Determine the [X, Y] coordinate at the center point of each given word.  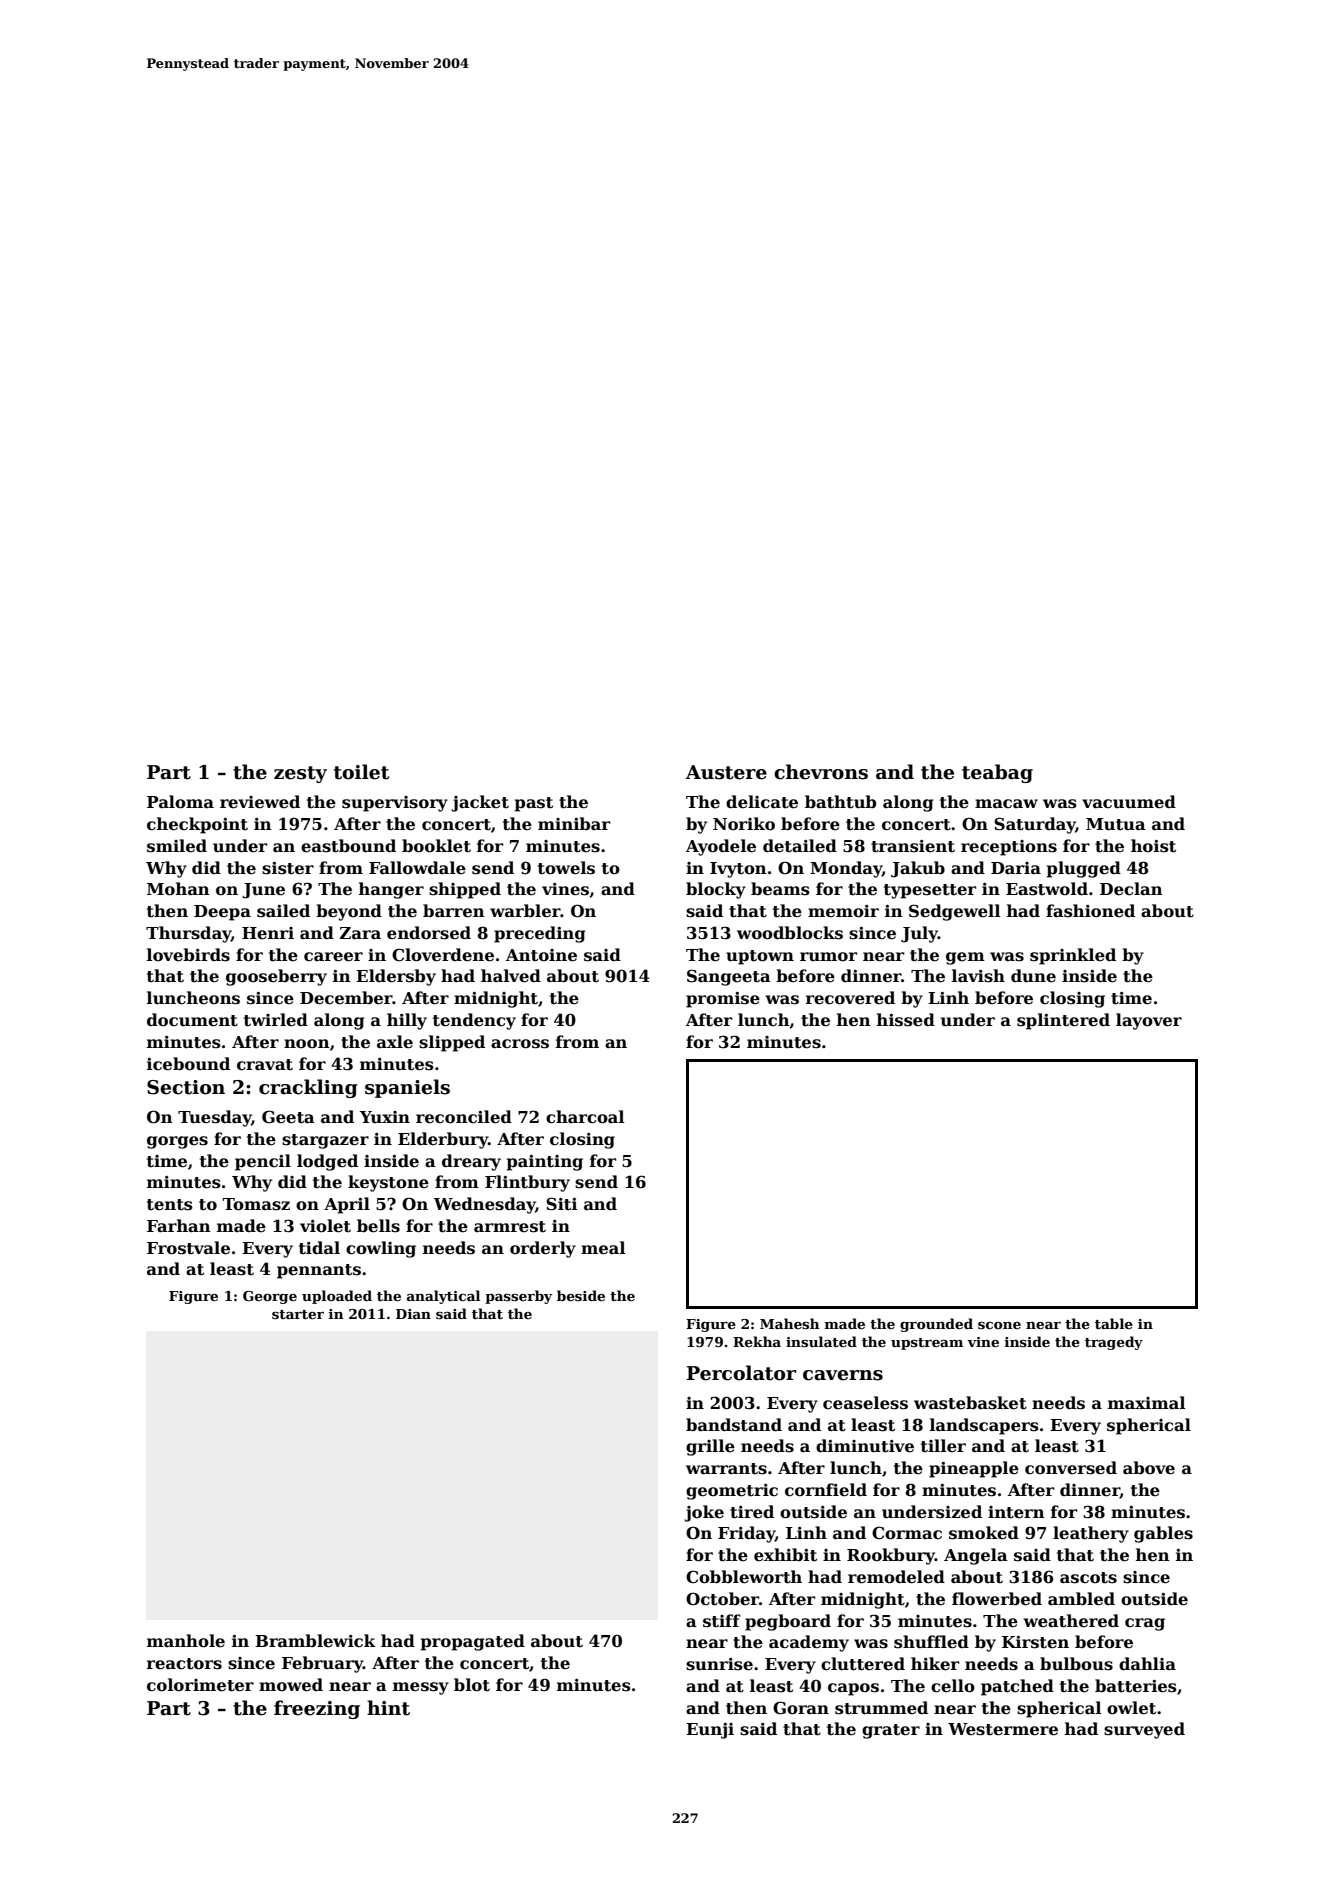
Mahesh [790, 1323]
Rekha [757, 1341]
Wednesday [485, 1205]
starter [298, 1314]
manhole [186, 1641]
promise [723, 1000]
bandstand [734, 1425]
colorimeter [200, 1685]
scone [999, 1325]
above [1149, 1468]
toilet [361, 772]
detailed [800, 846]
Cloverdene [443, 955]
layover [1149, 1021]
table [1114, 1323]
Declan [1131, 889]
